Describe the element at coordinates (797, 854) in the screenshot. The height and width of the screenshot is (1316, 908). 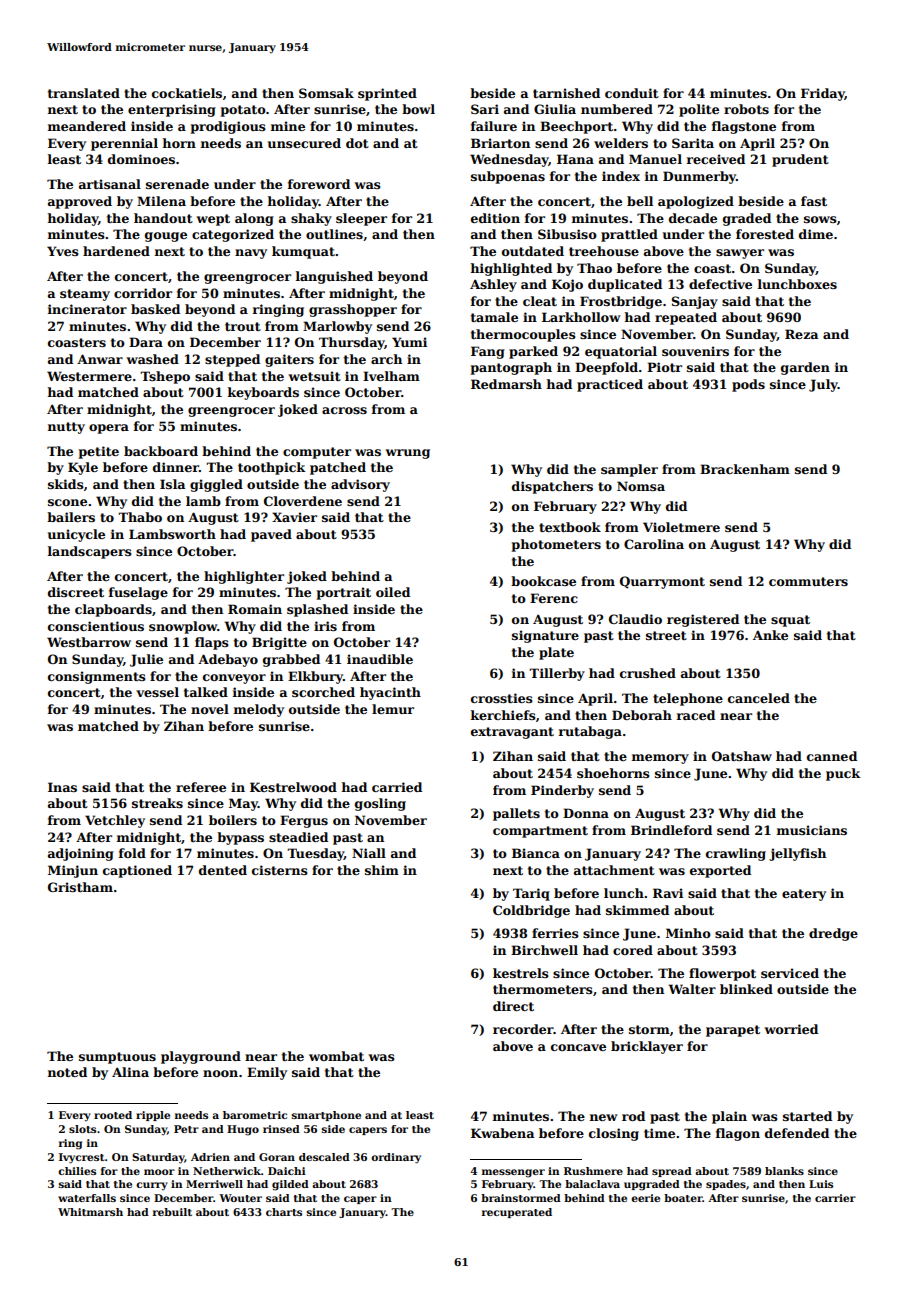
I see `jellyfish` at that location.
